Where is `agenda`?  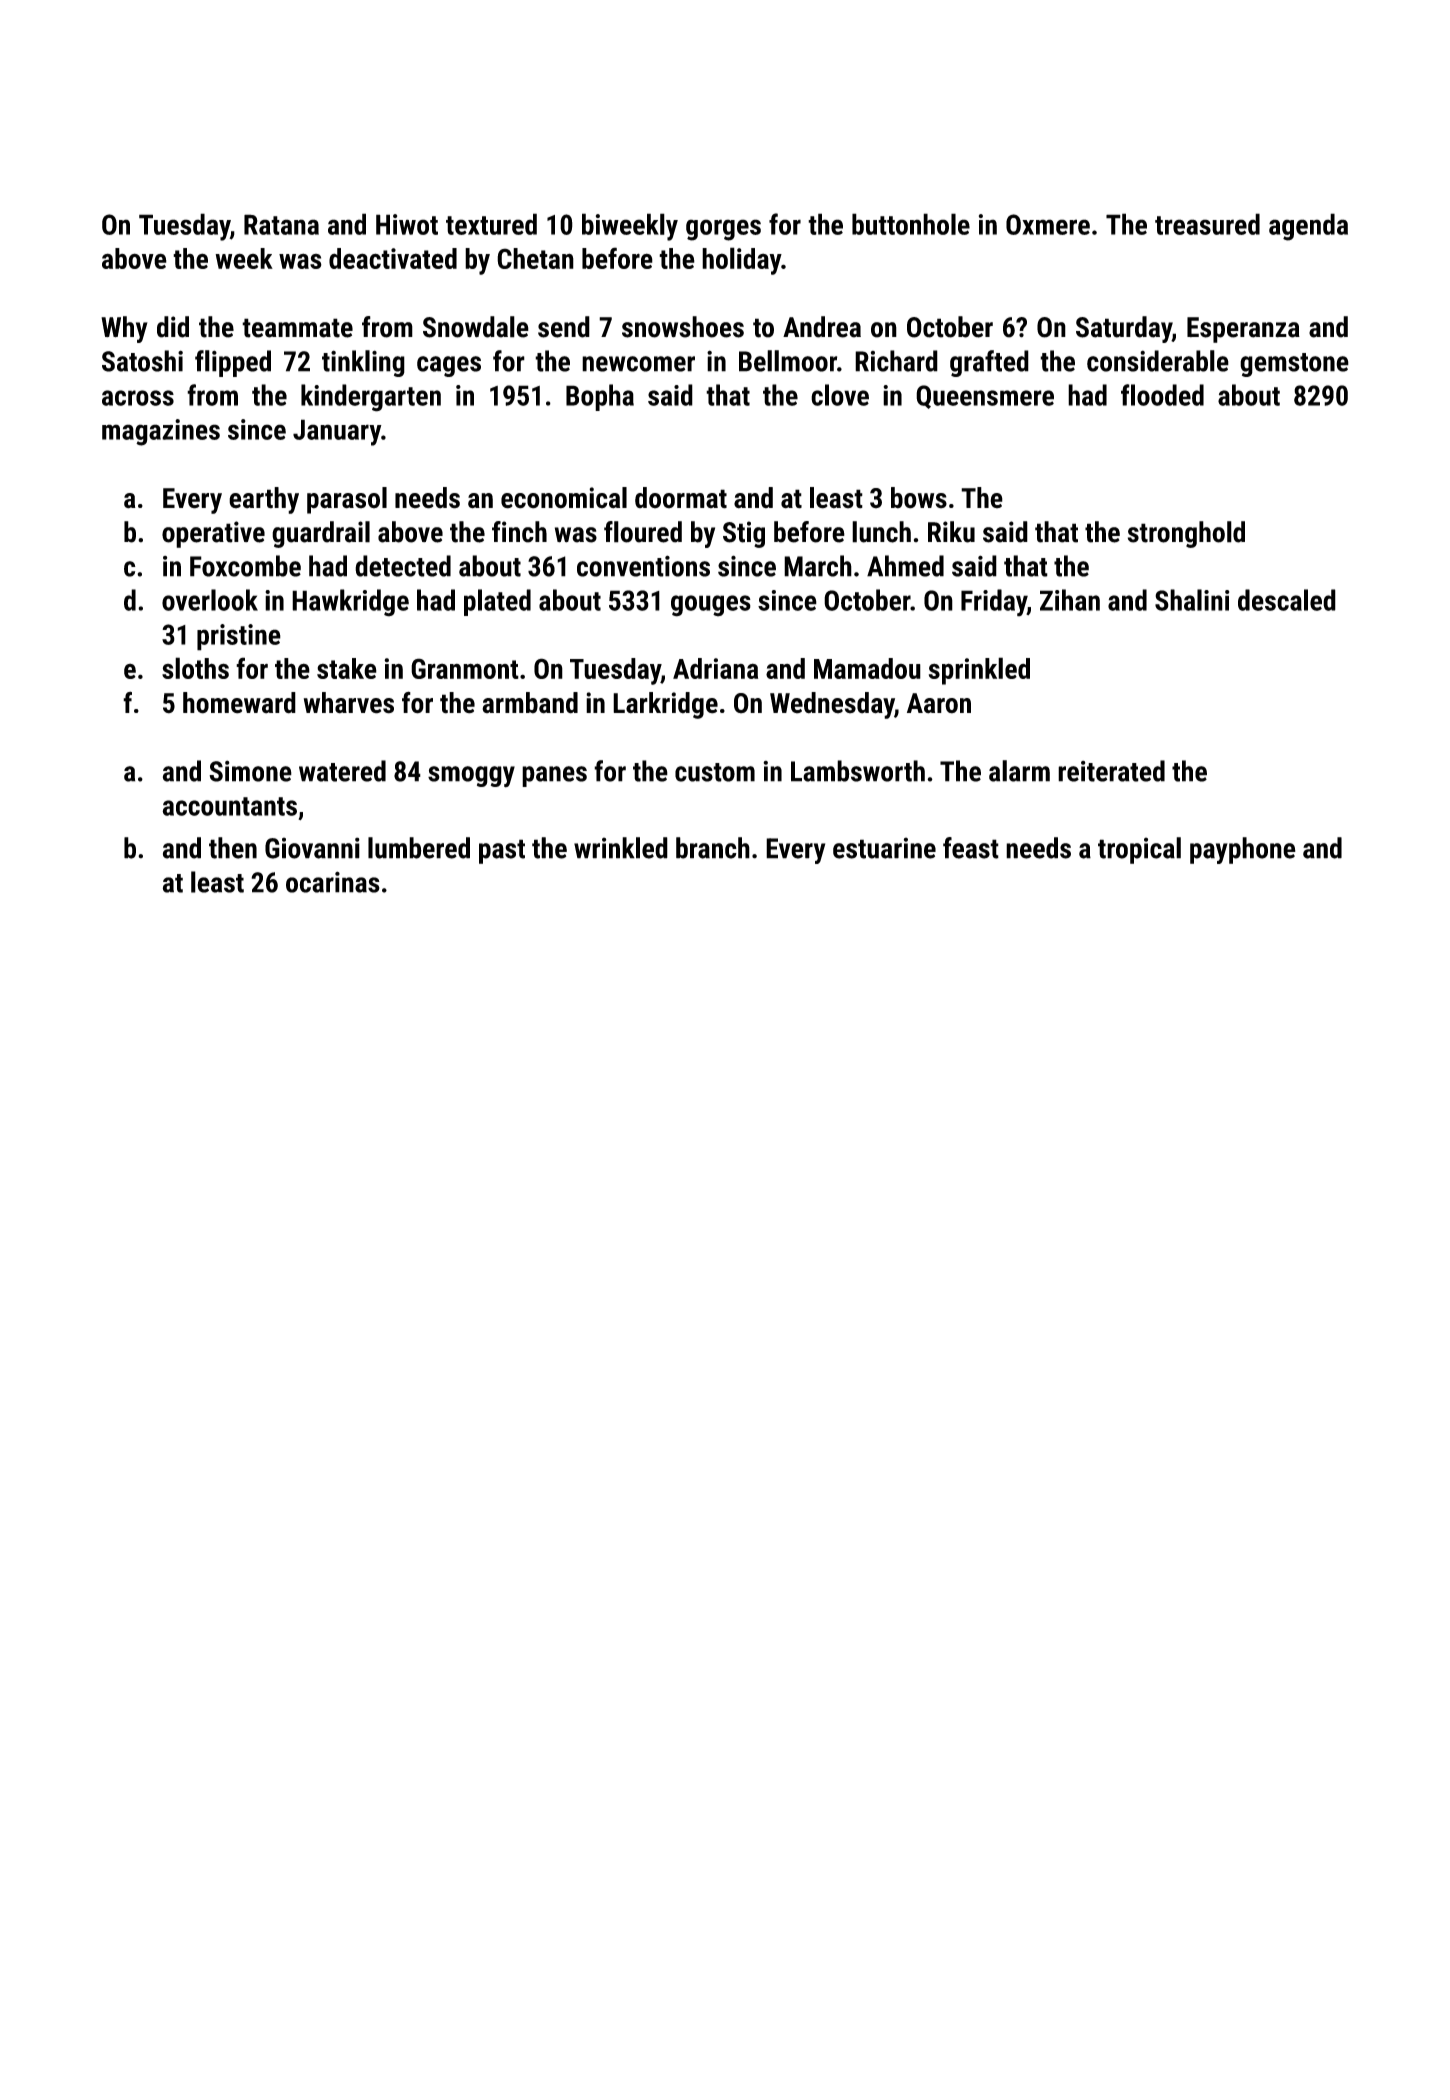 agenda is located at coordinates (1308, 227).
